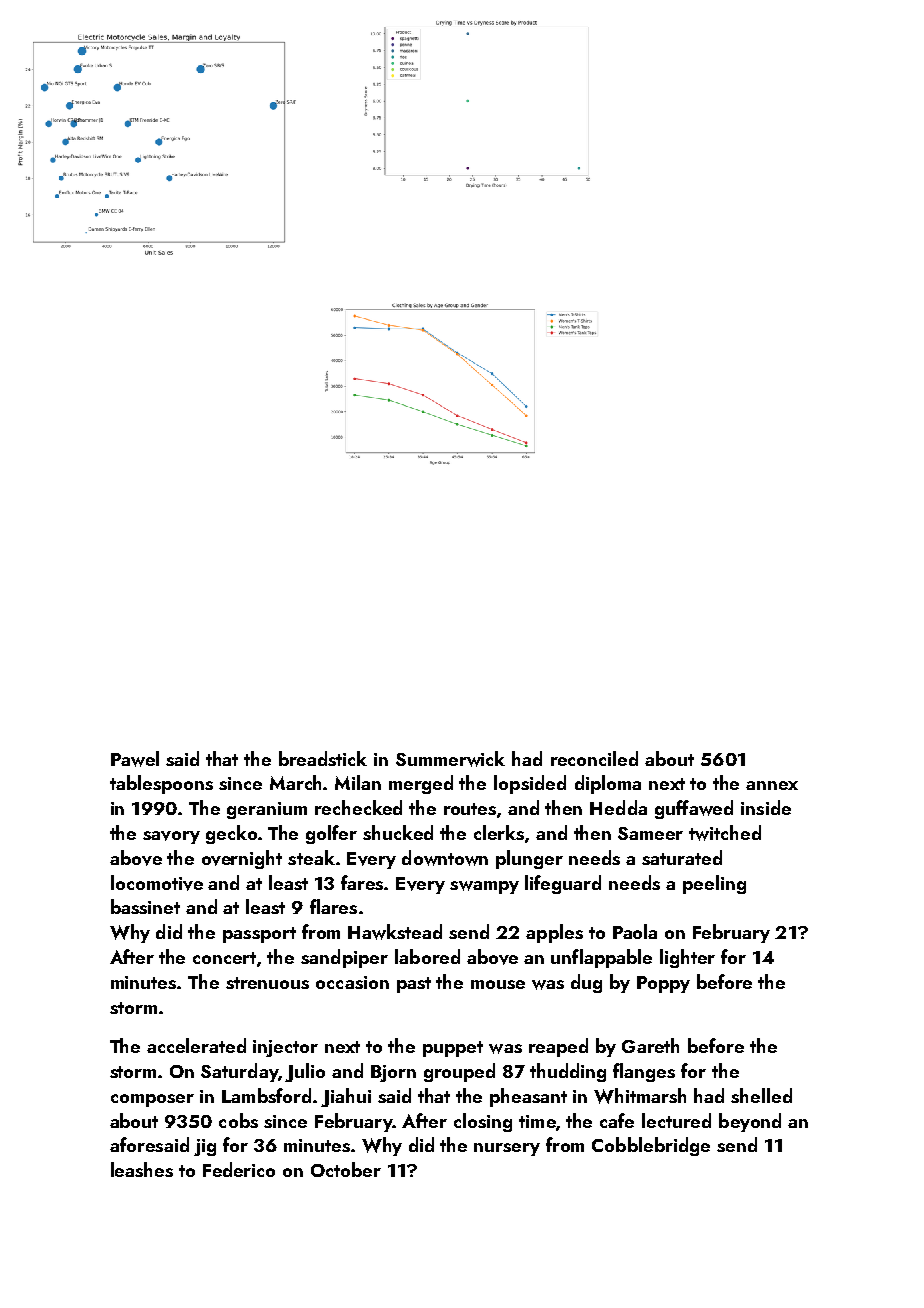 The width and height of the screenshot is (924, 1308). What do you see at coordinates (507, 1149) in the screenshot?
I see `nursery` at bounding box center [507, 1149].
